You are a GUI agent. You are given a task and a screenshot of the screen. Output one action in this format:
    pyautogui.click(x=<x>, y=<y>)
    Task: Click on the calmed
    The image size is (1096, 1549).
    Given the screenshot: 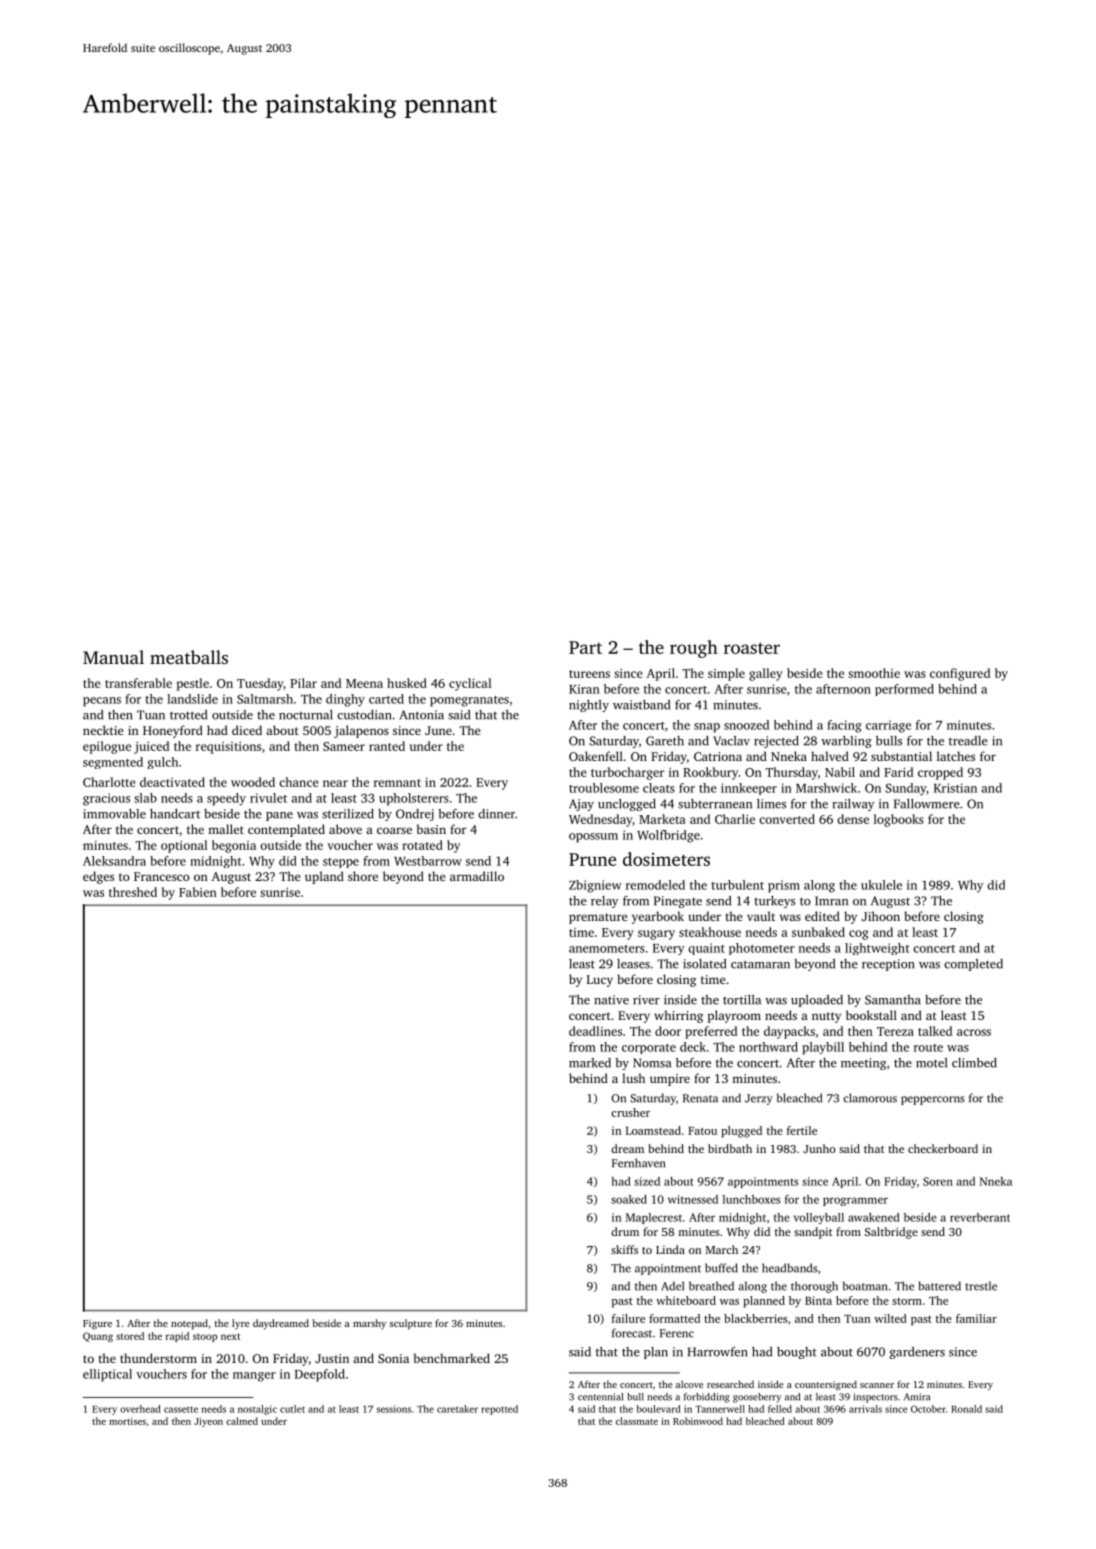 What is the action you would take?
    pyautogui.click(x=242, y=1421)
